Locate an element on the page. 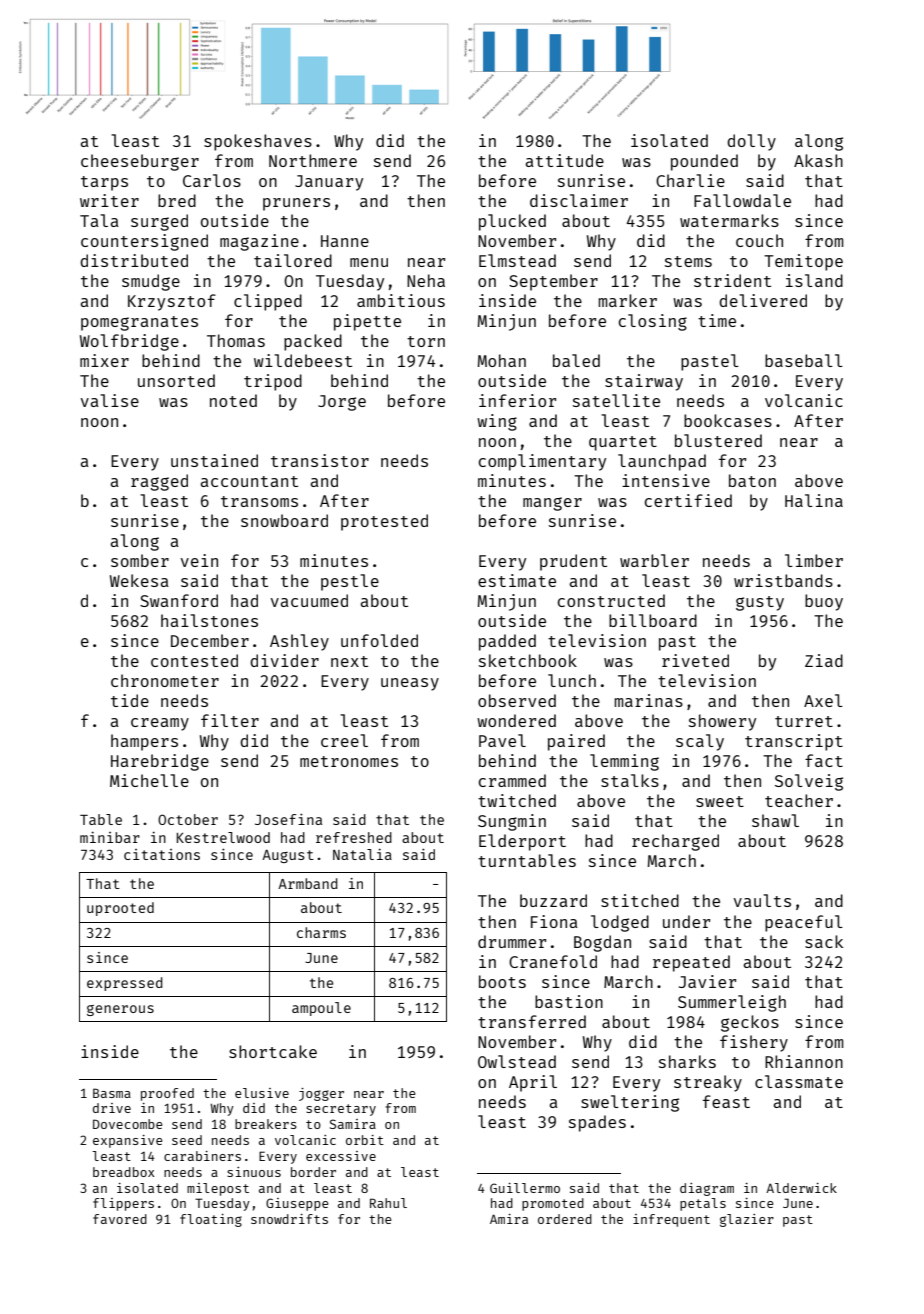 The image size is (924, 1314). Michelle is located at coordinates (149, 780).
